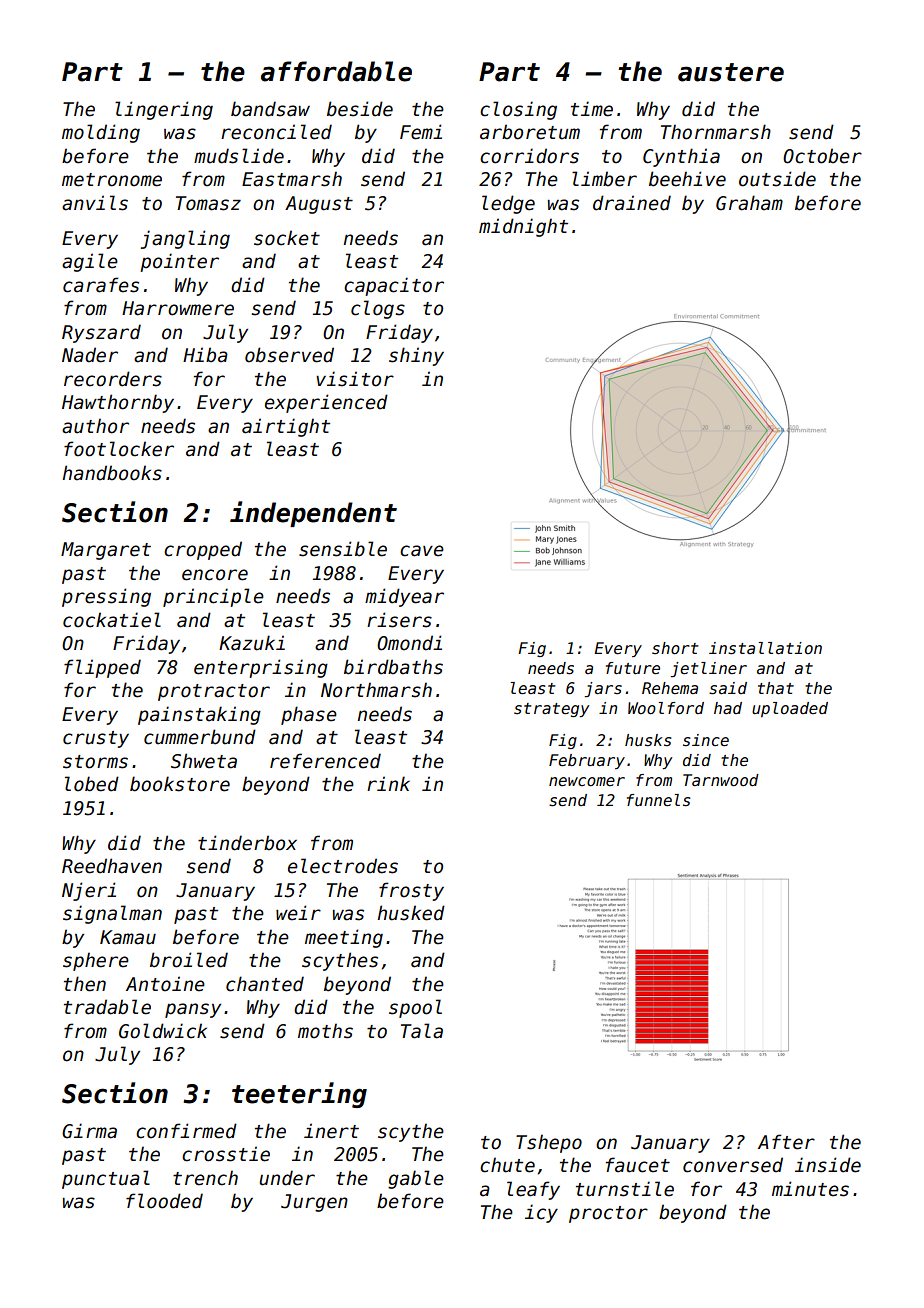  I want to click on lingering, so click(164, 110).
